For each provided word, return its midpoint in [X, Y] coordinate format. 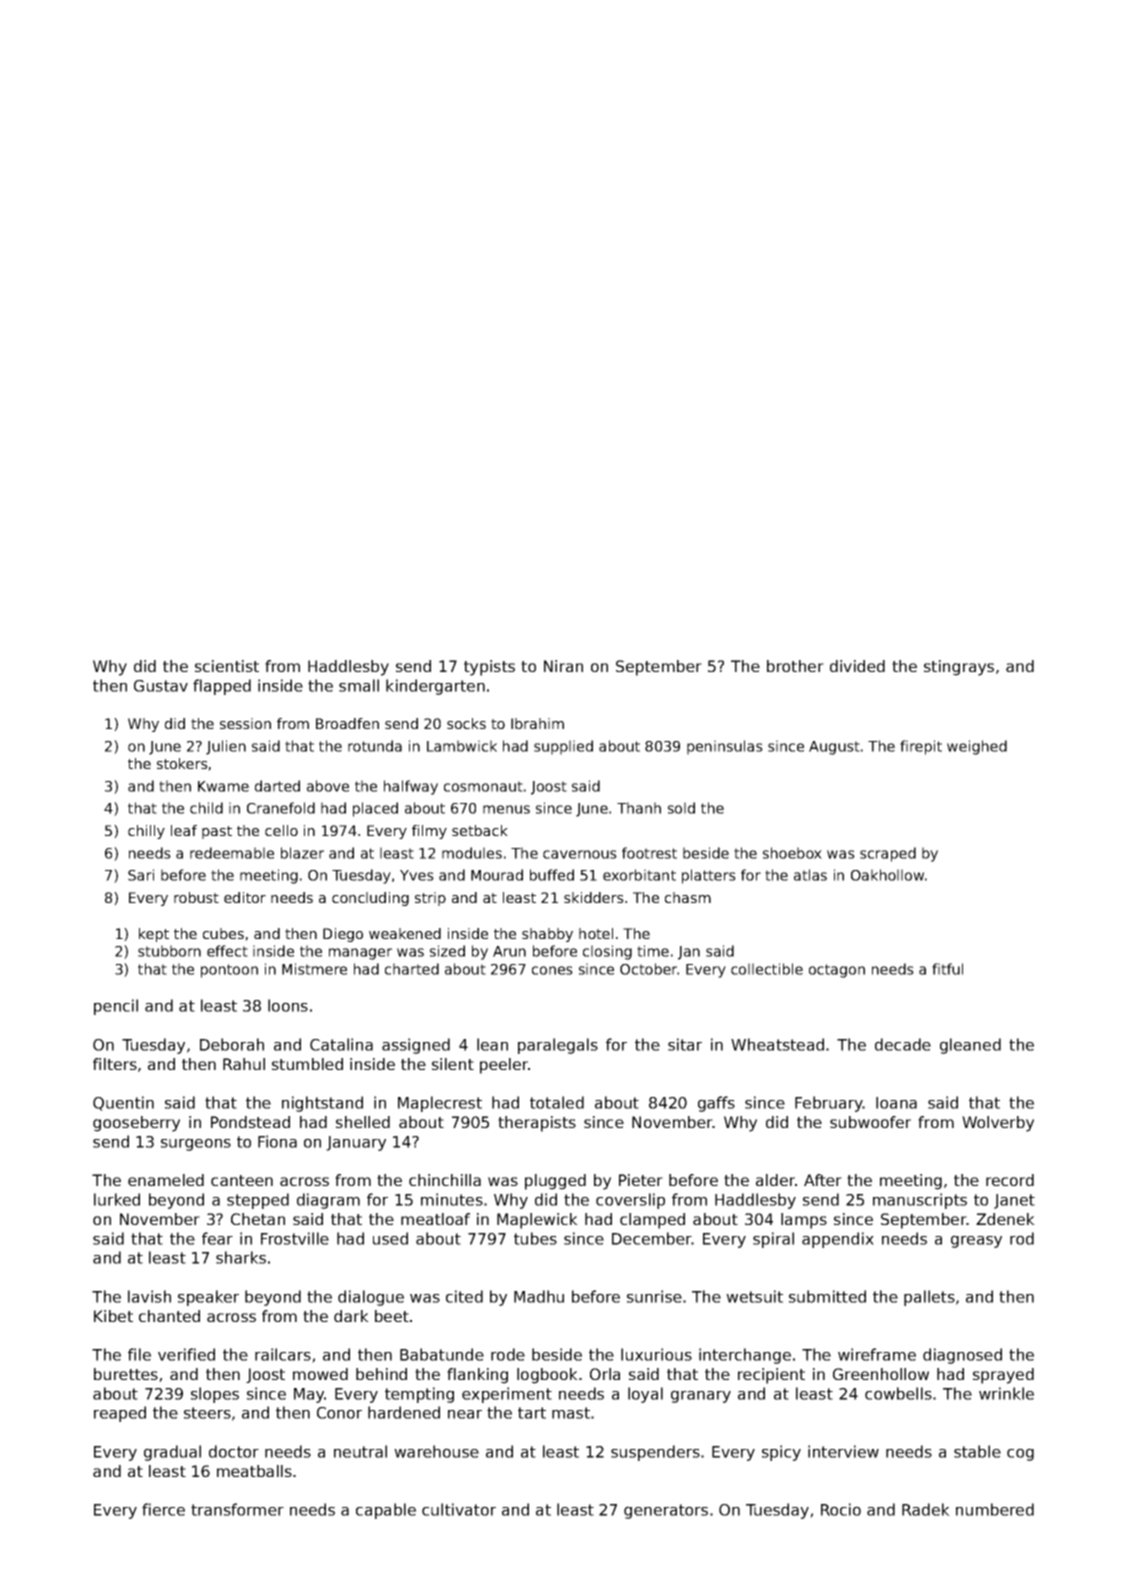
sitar [685, 1044]
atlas [810, 875]
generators [666, 1511]
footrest [649, 853]
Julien [226, 747]
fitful [947, 969]
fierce [163, 1509]
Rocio [841, 1509]
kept [154, 935]
